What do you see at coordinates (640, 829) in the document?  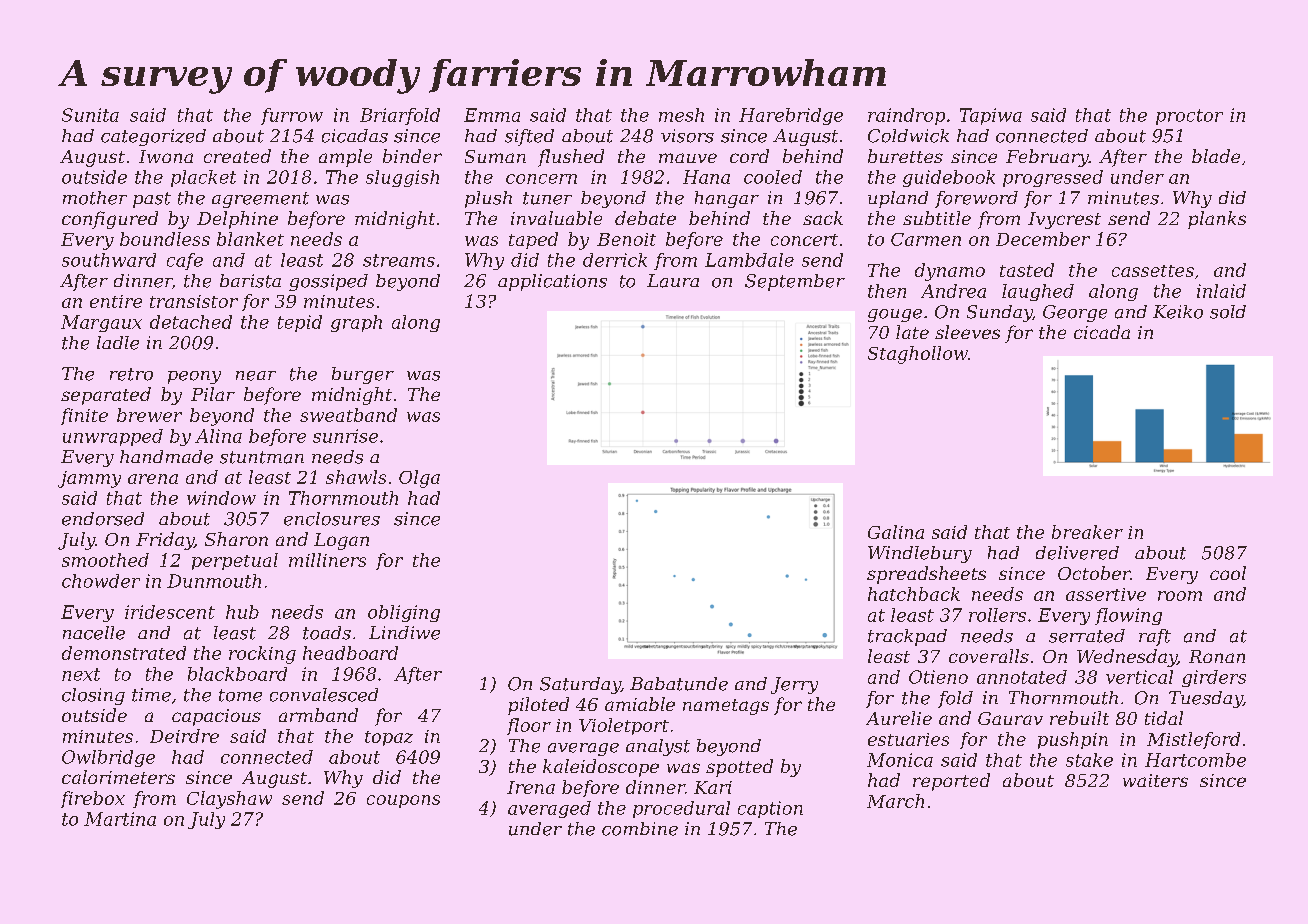 I see `combine` at bounding box center [640, 829].
